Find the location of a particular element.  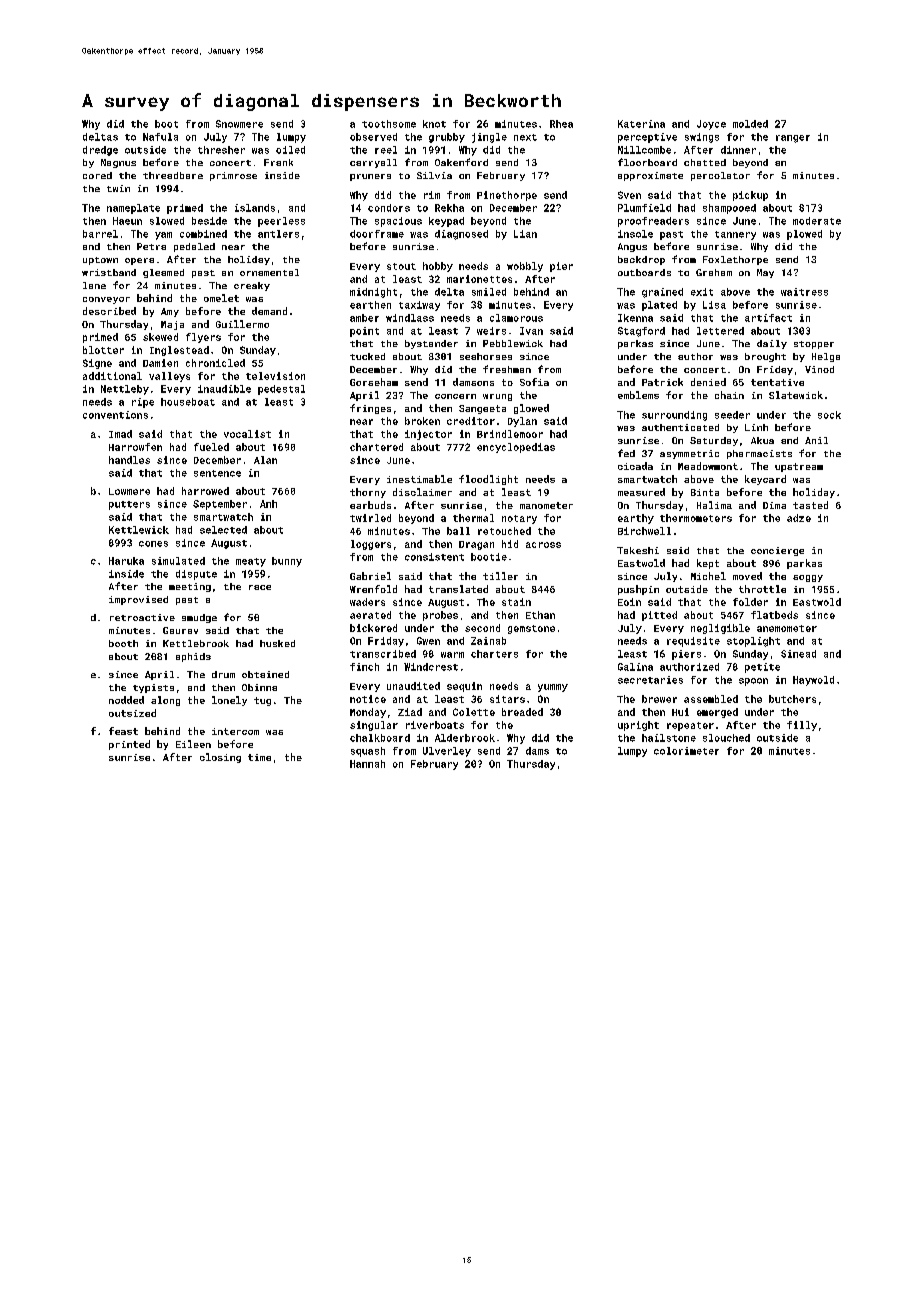

anemometer is located at coordinates (787, 628).
